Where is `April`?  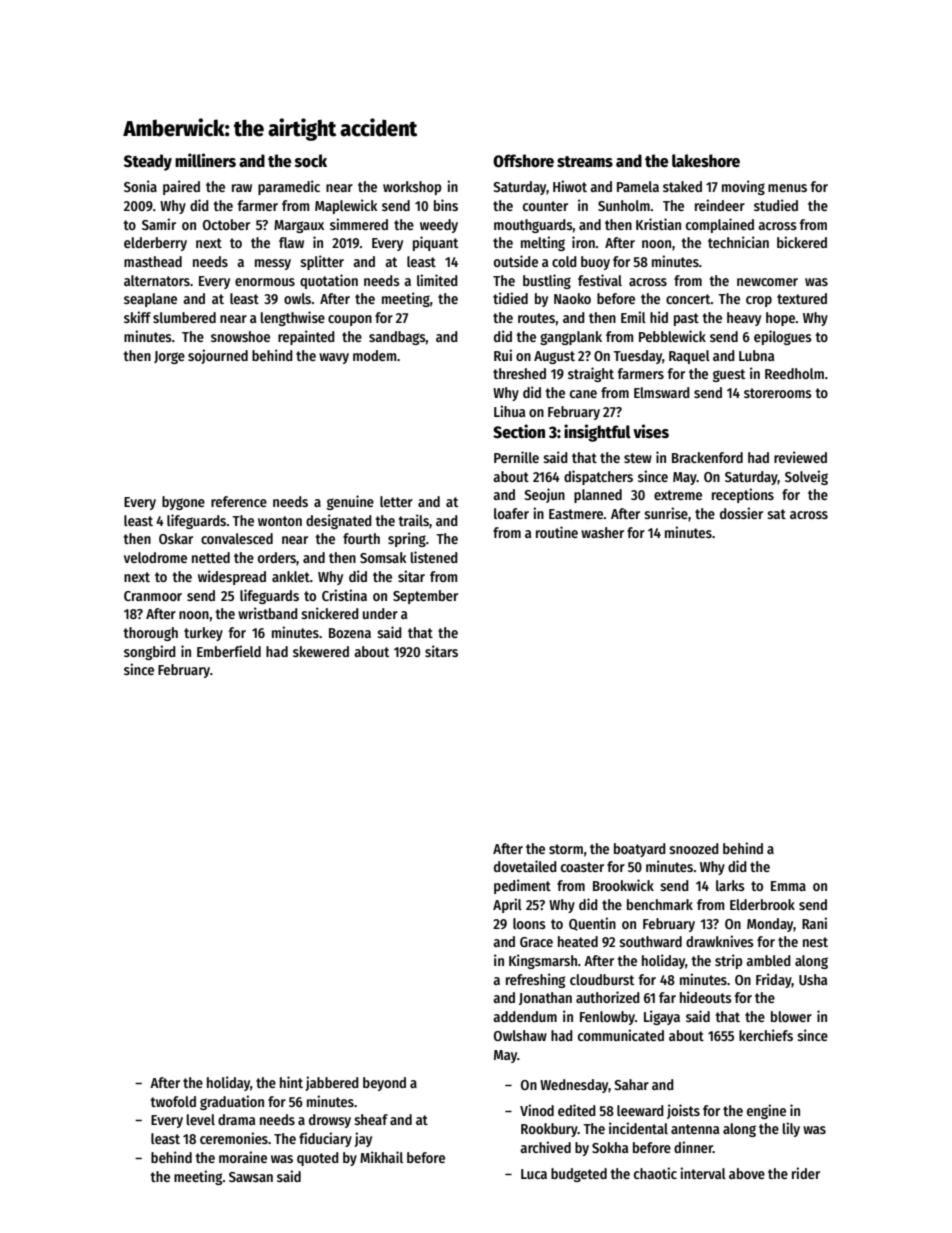 April is located at coordinates (507, 905).
